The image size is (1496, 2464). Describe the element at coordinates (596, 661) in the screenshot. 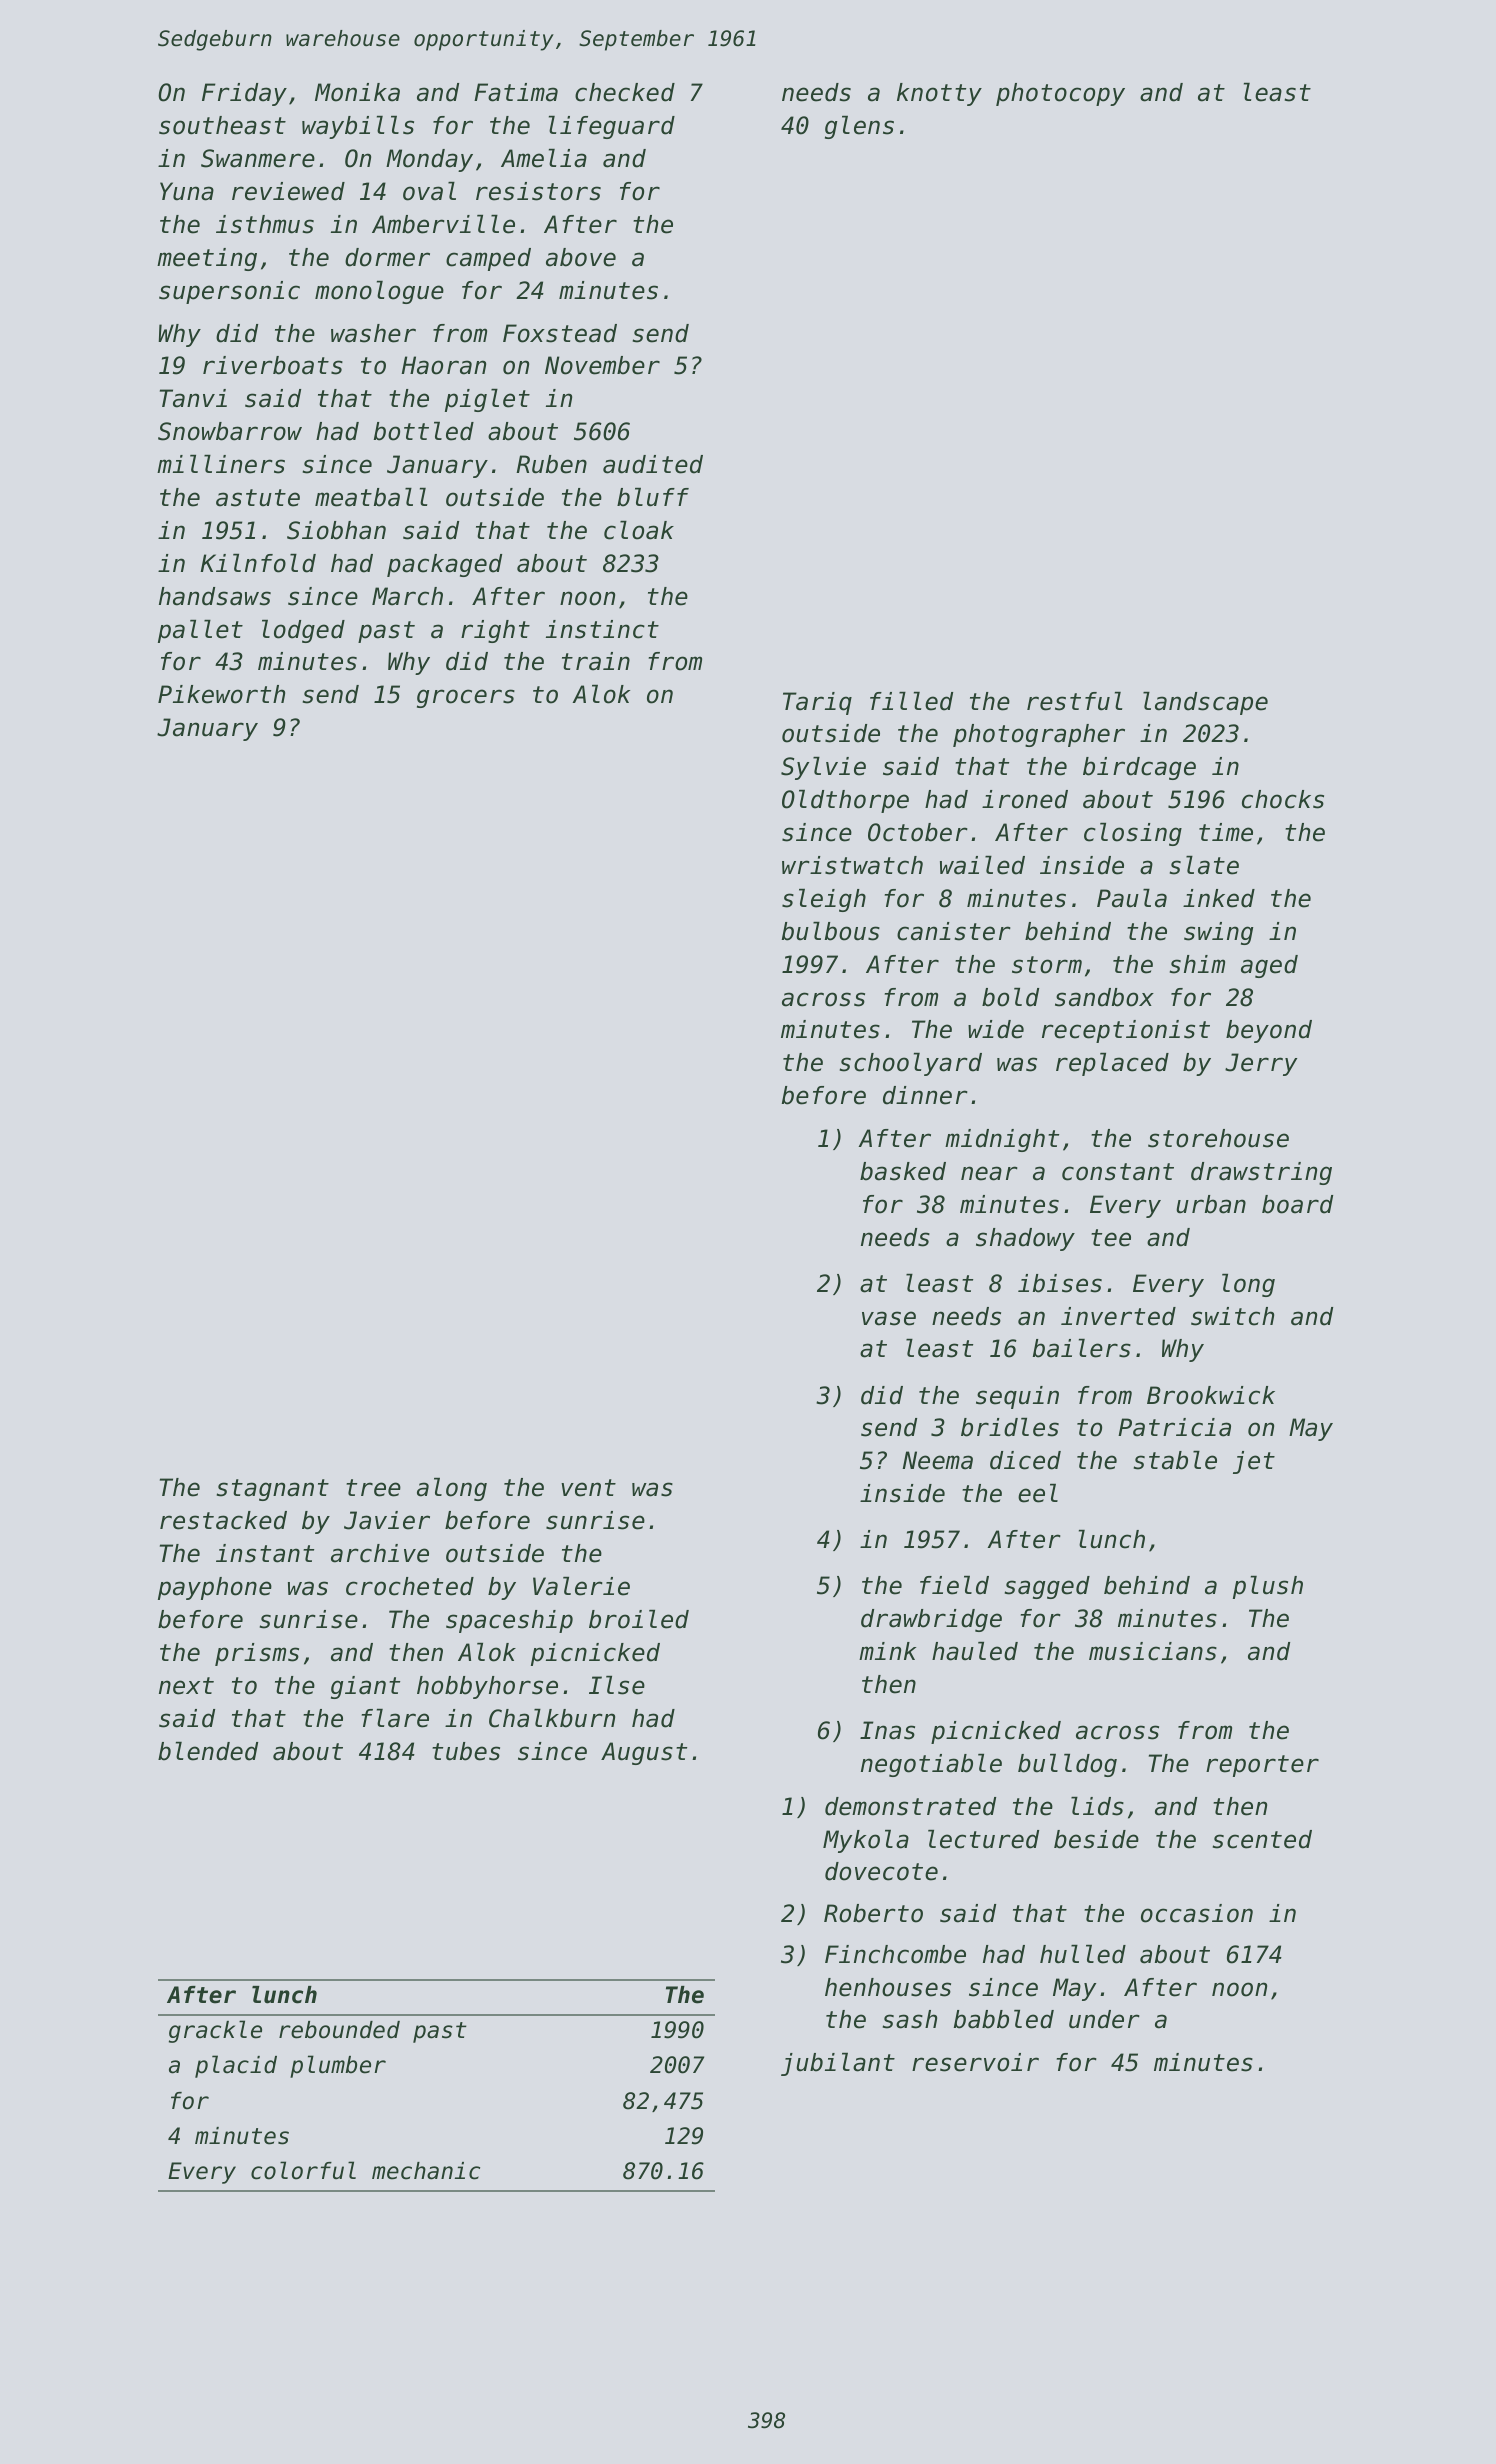

I see `train` at that location.
